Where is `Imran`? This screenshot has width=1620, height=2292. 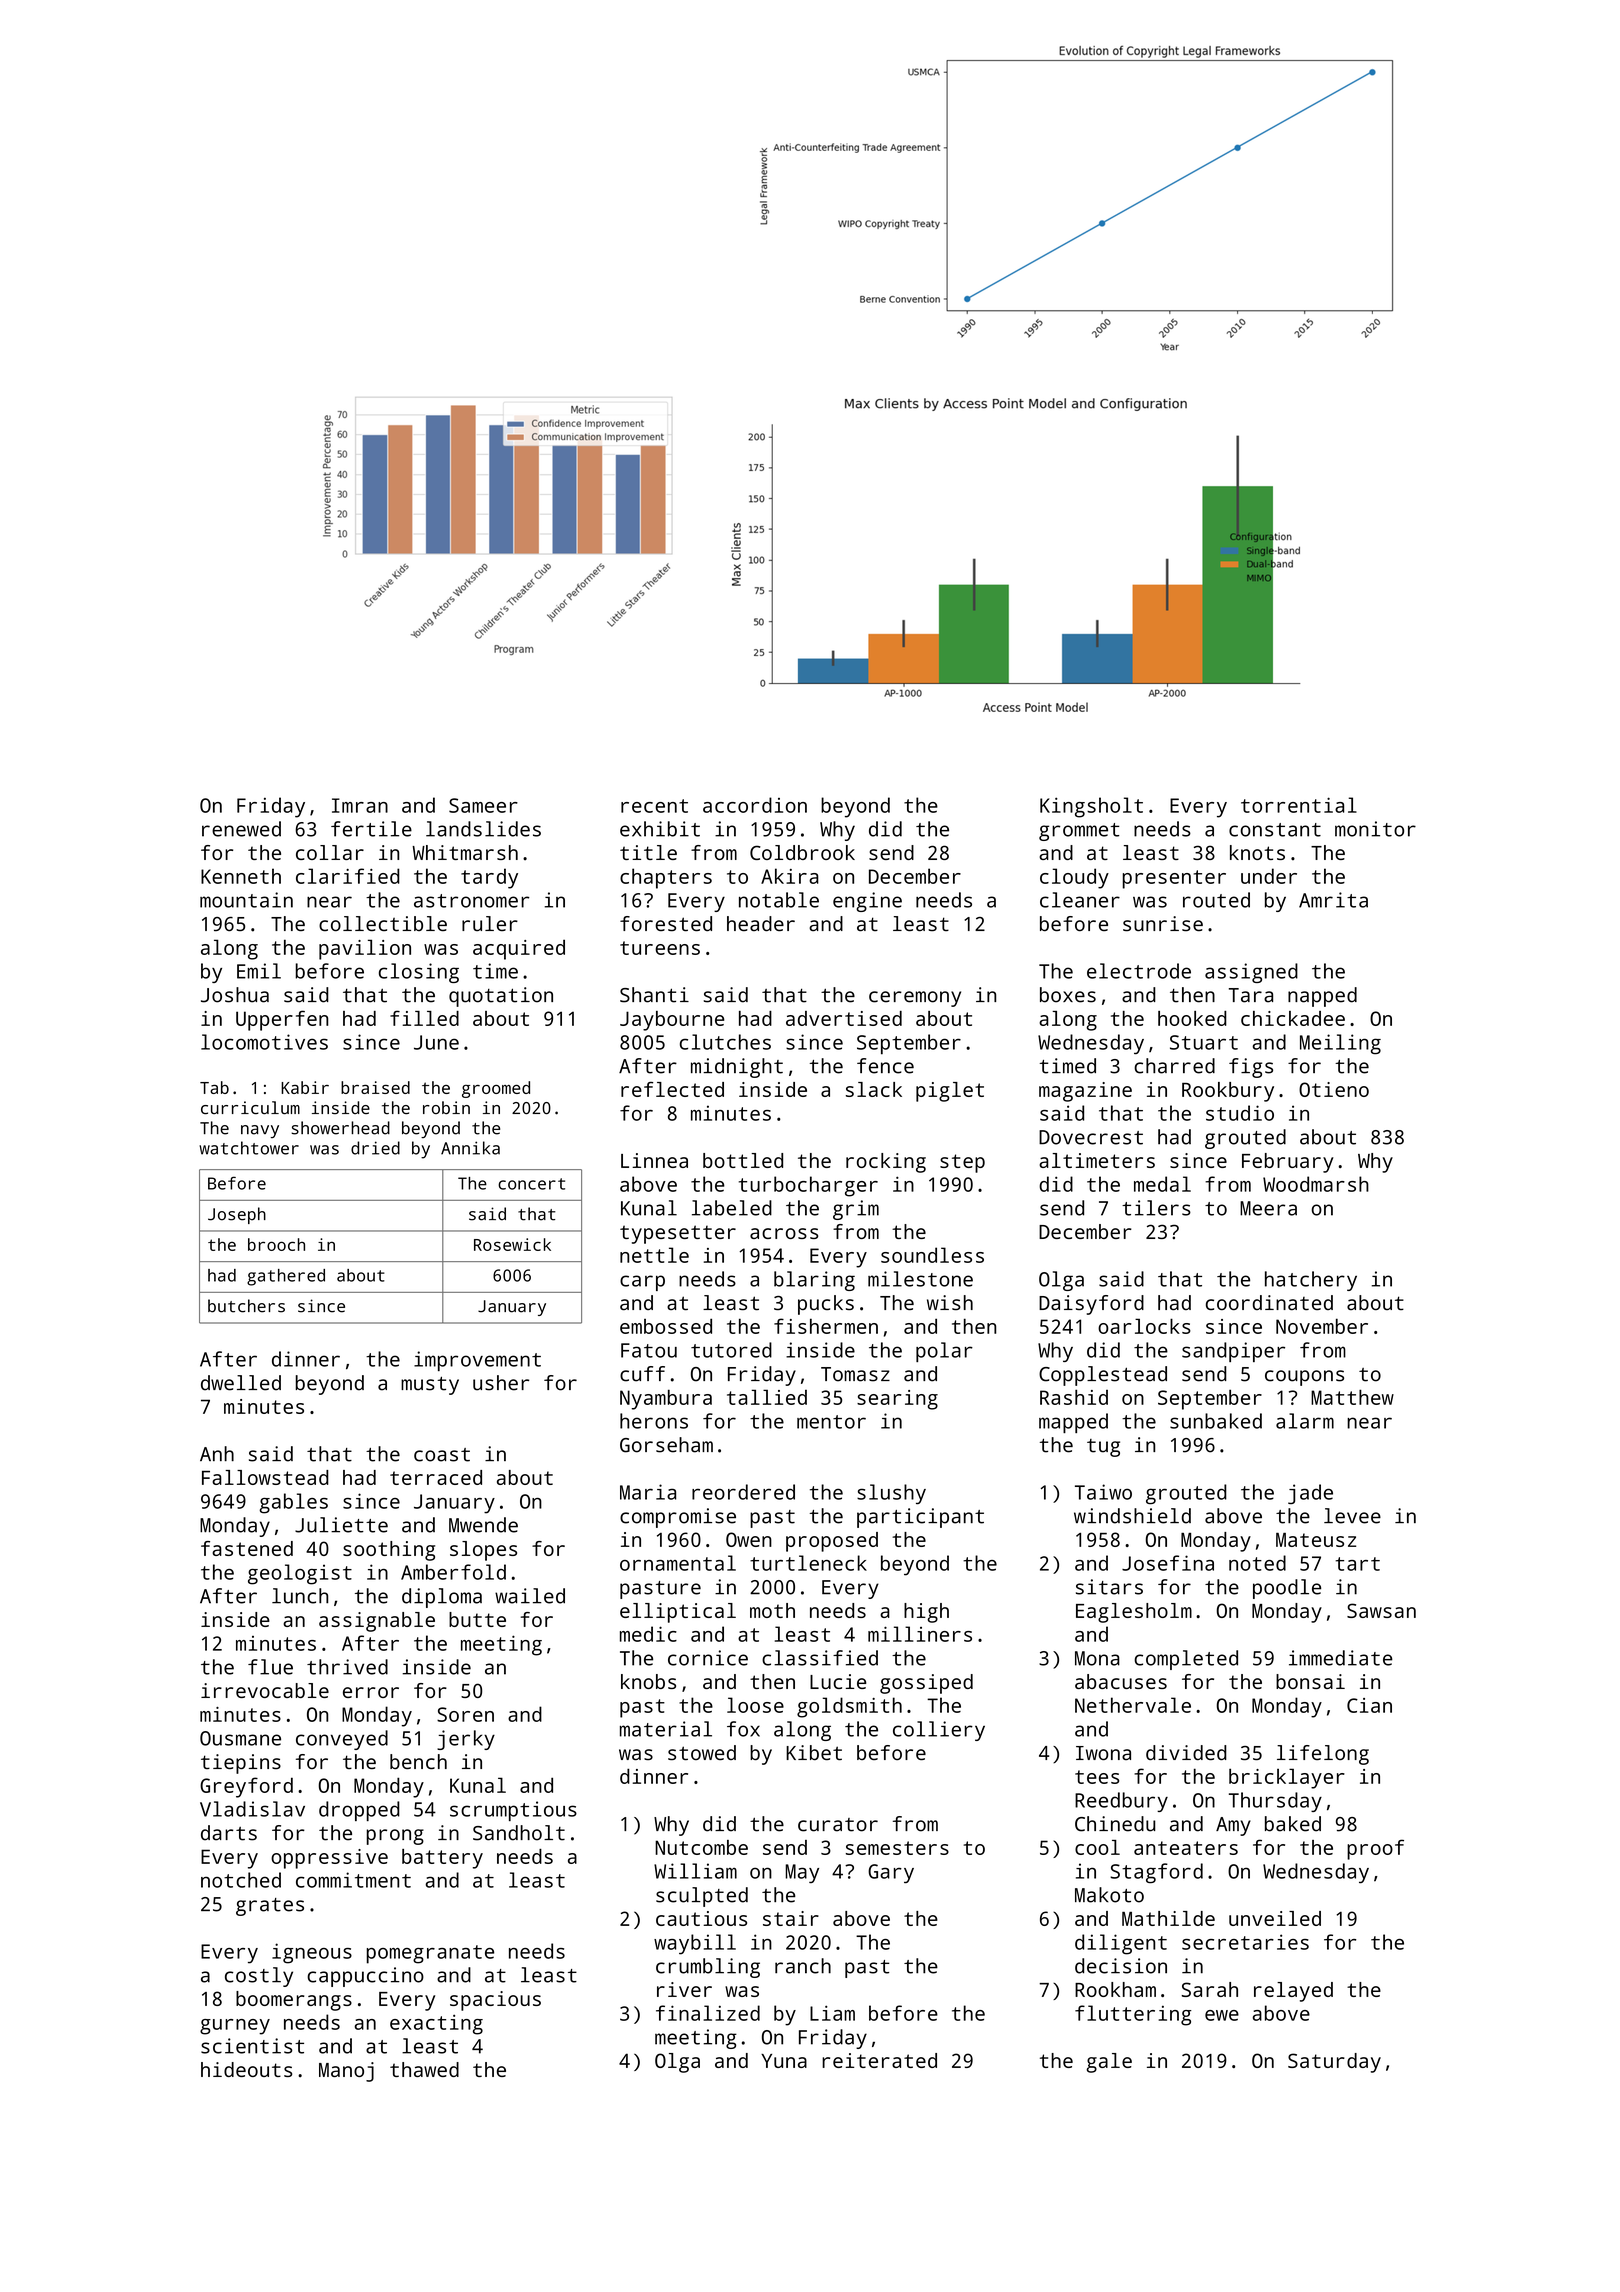
Imran is located at coordinates (360, 805).
